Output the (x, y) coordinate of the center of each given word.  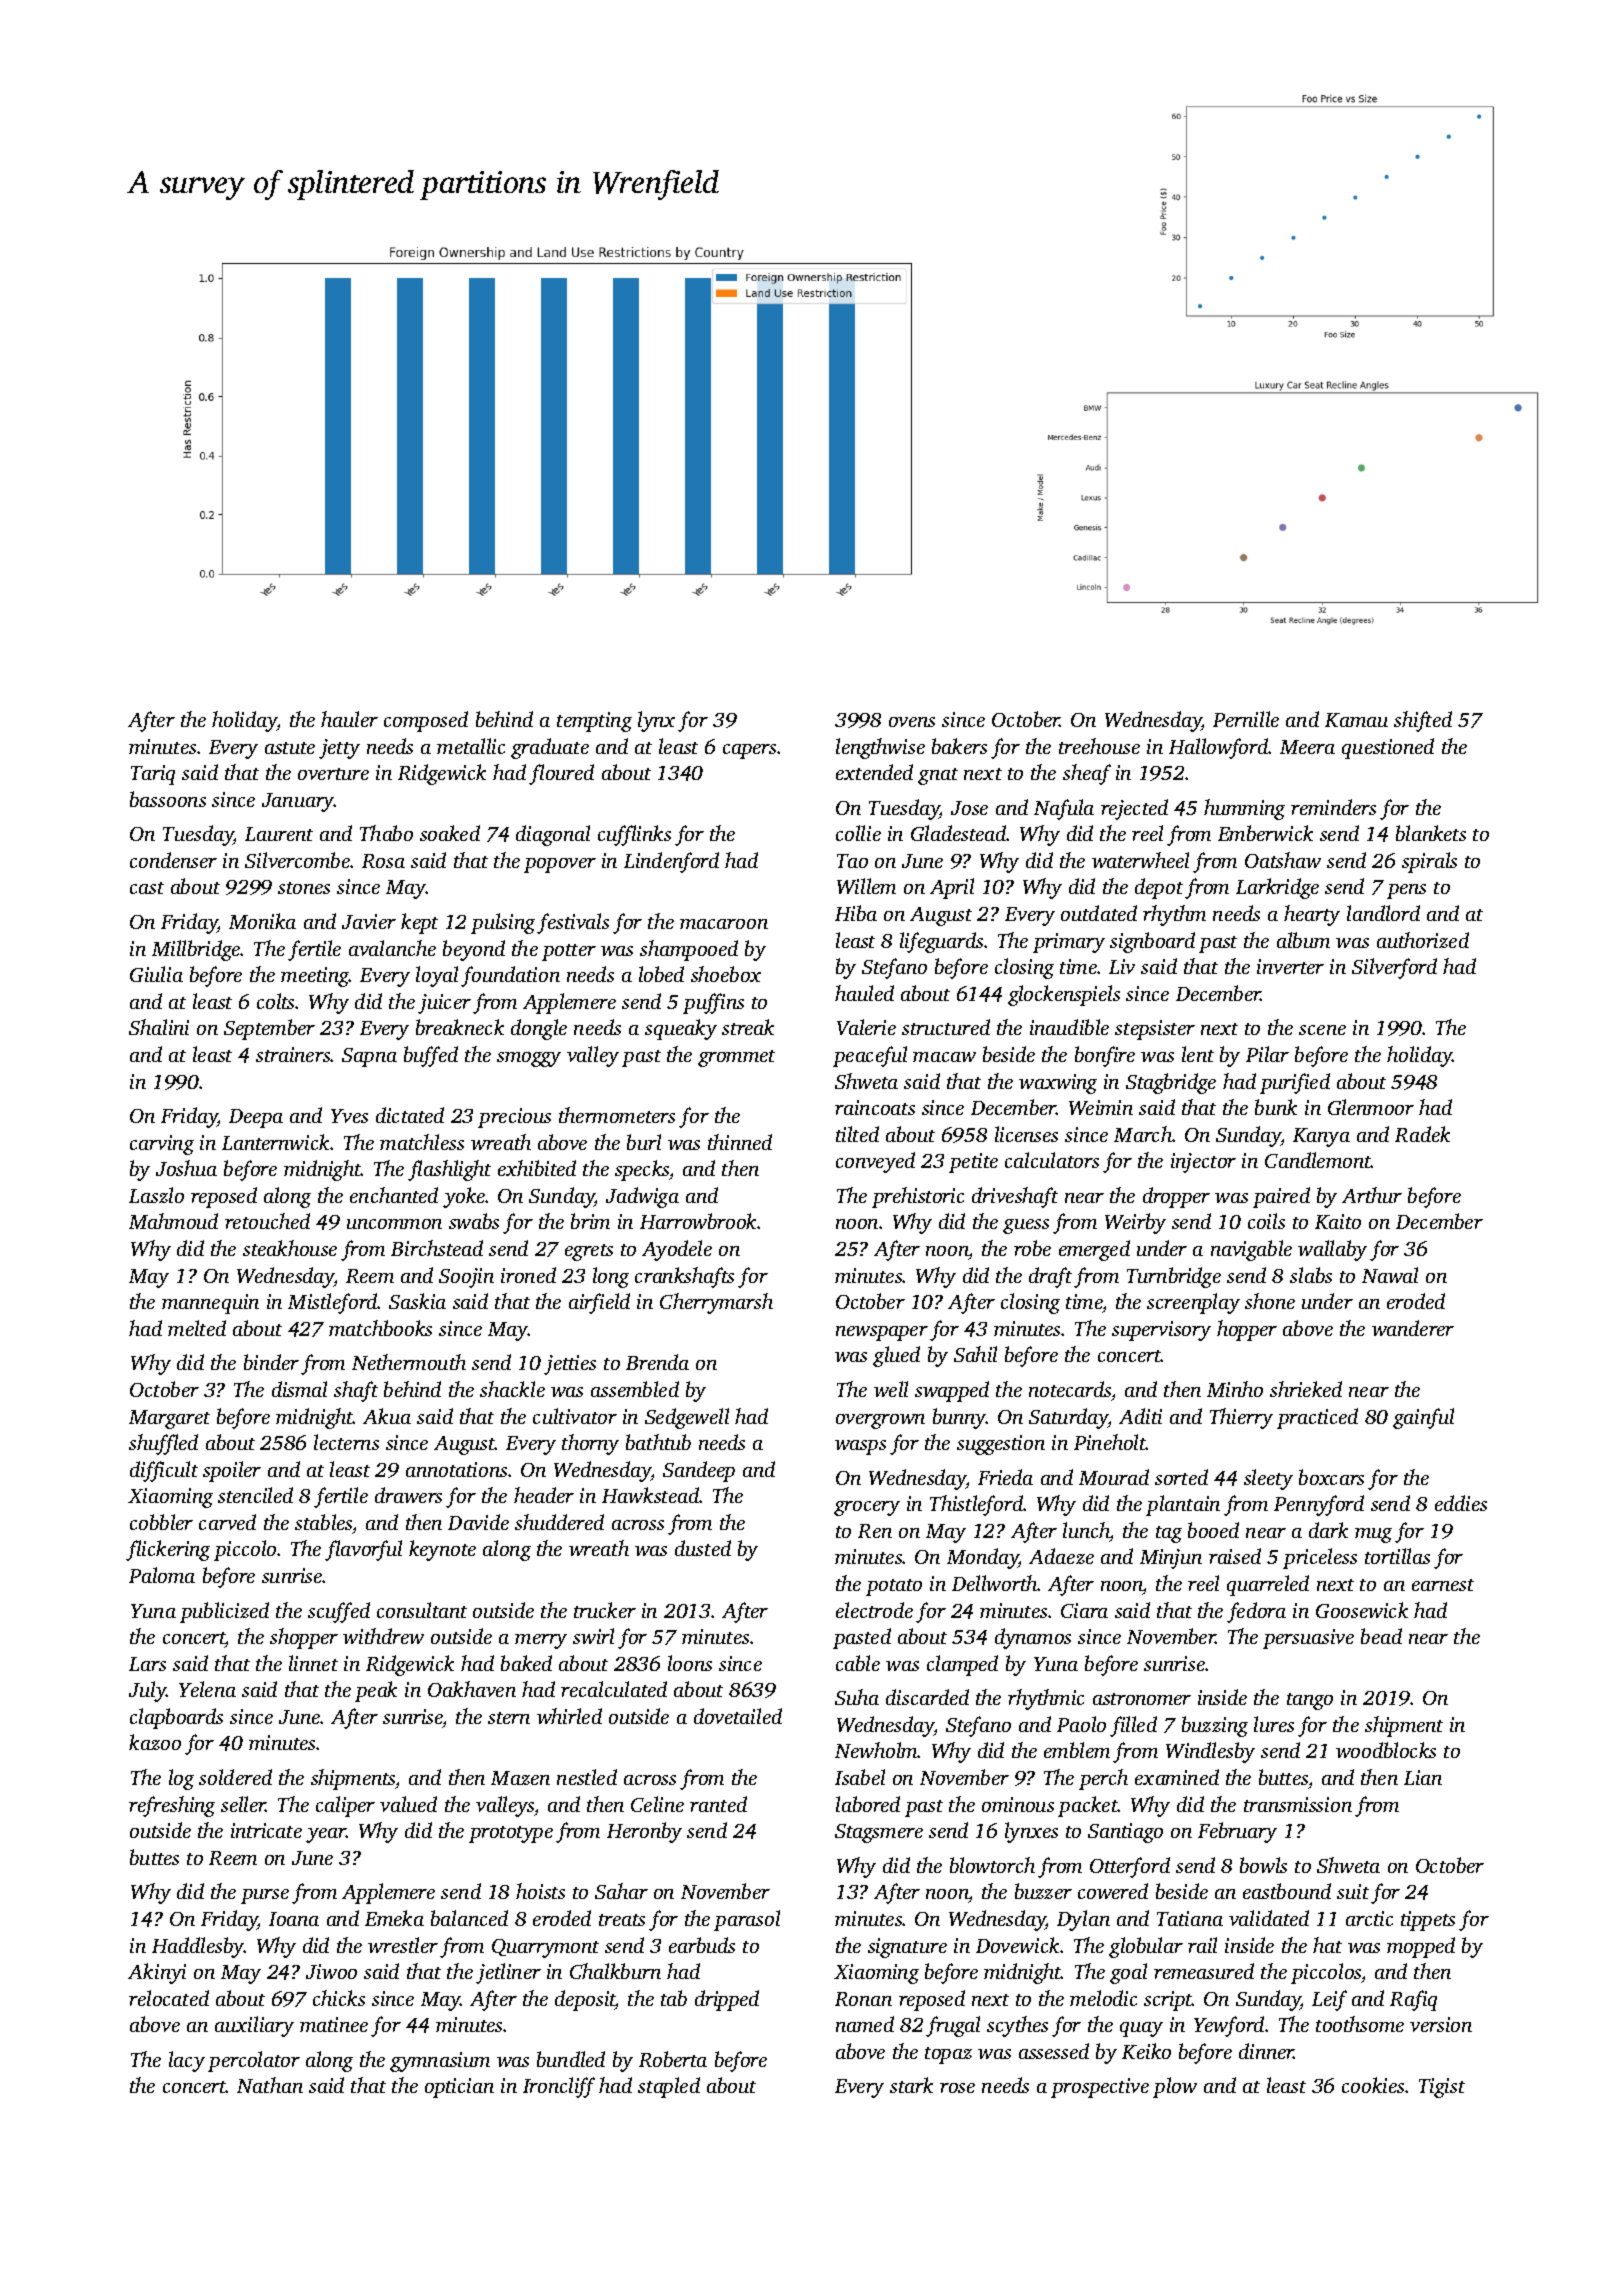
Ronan (863, 1999)
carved (227, 1522)
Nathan (270, 2085)
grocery (867, 1508)
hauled (864, 993)
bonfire (1105, 1056)
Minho (1235, 1389)
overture (333, 774)
